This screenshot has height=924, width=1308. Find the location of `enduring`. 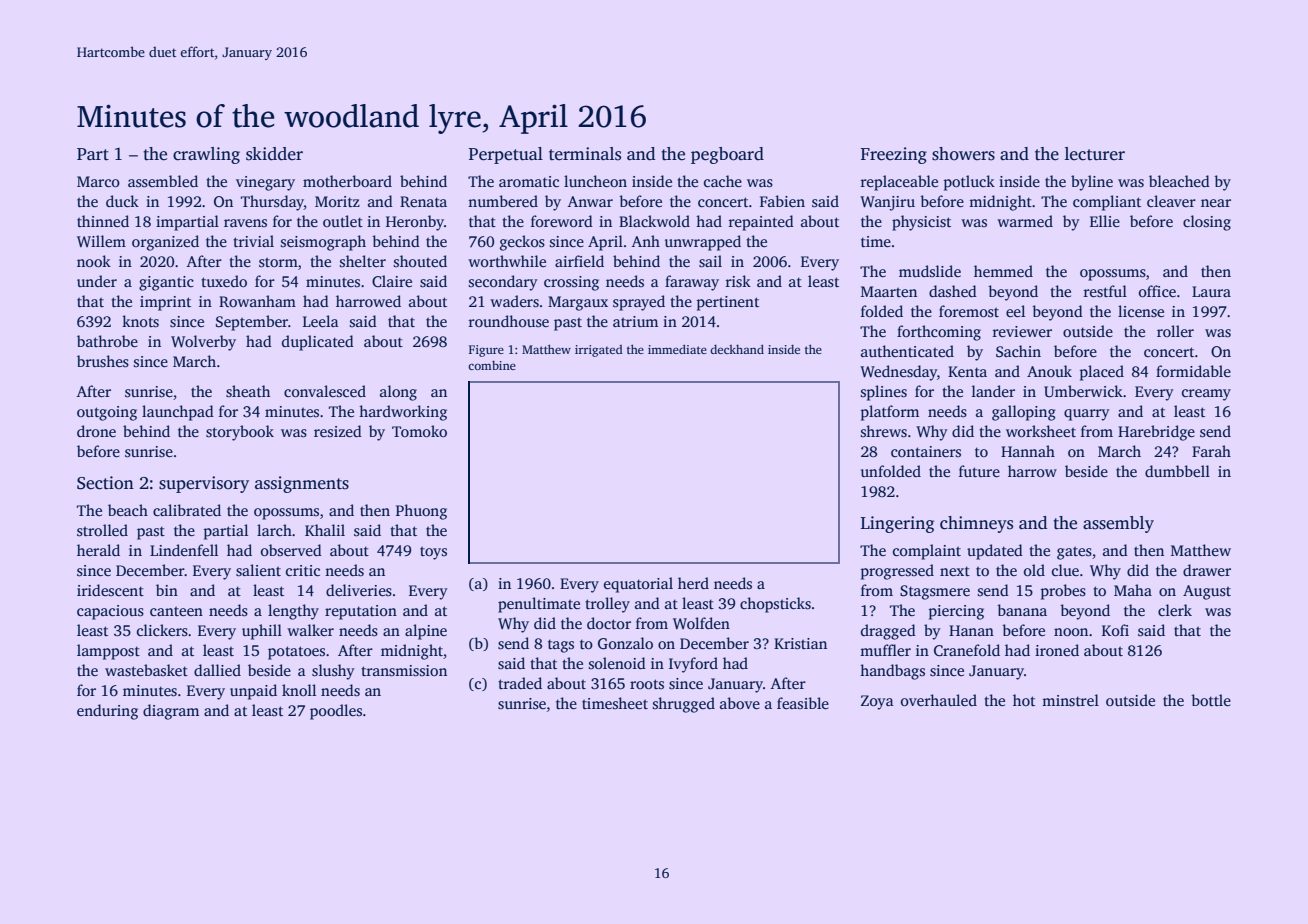

enduring is located at coordinates (107, 712).
